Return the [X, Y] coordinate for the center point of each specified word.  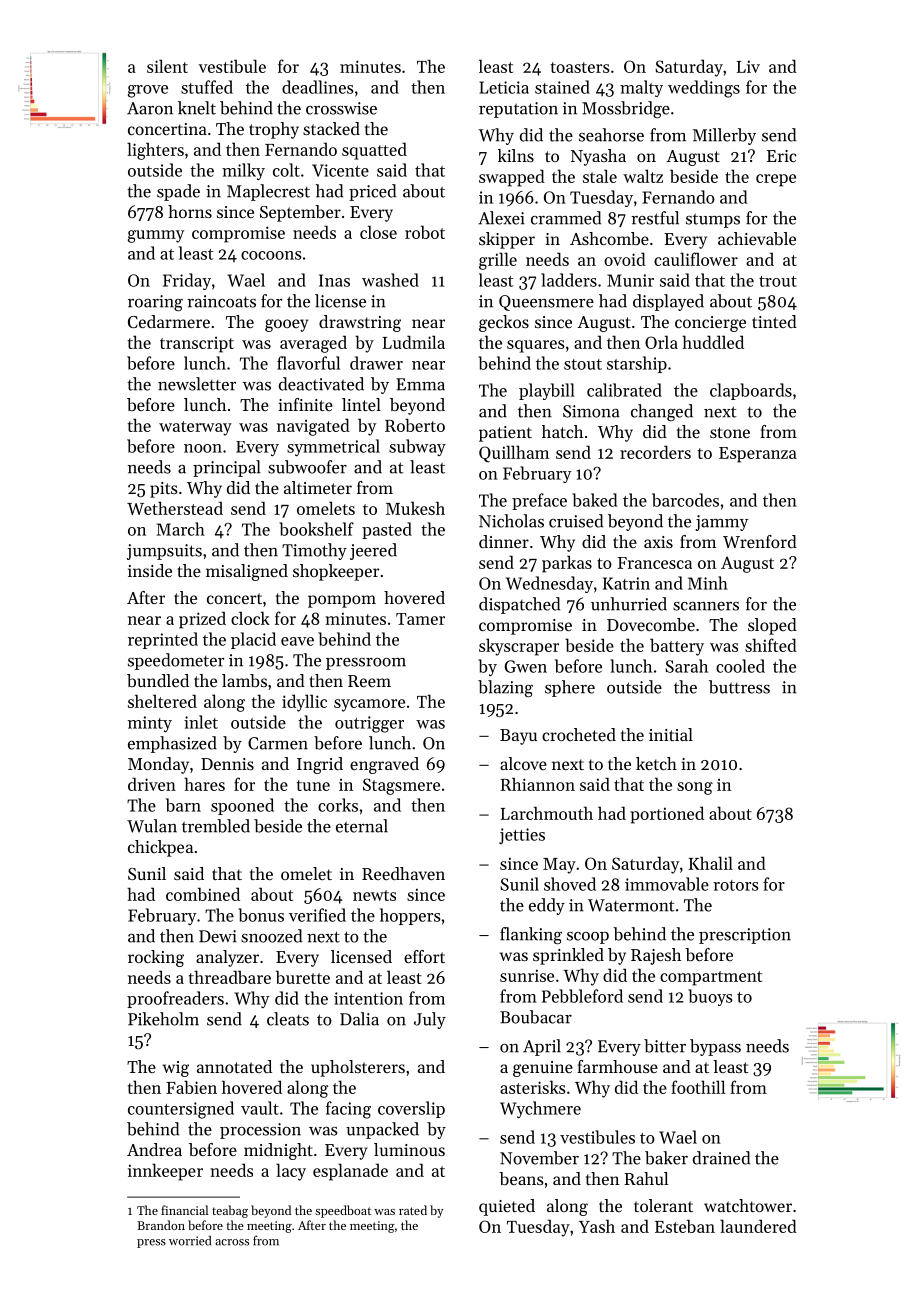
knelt [197, 108]
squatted [374, 151]
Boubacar [536, 1017]
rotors [736, 885]
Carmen [278, 743]
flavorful [308, 363]
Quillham [514, 454]
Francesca [655, 563]
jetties [522, 836]
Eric [782, 156]
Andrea [154, 1149]
